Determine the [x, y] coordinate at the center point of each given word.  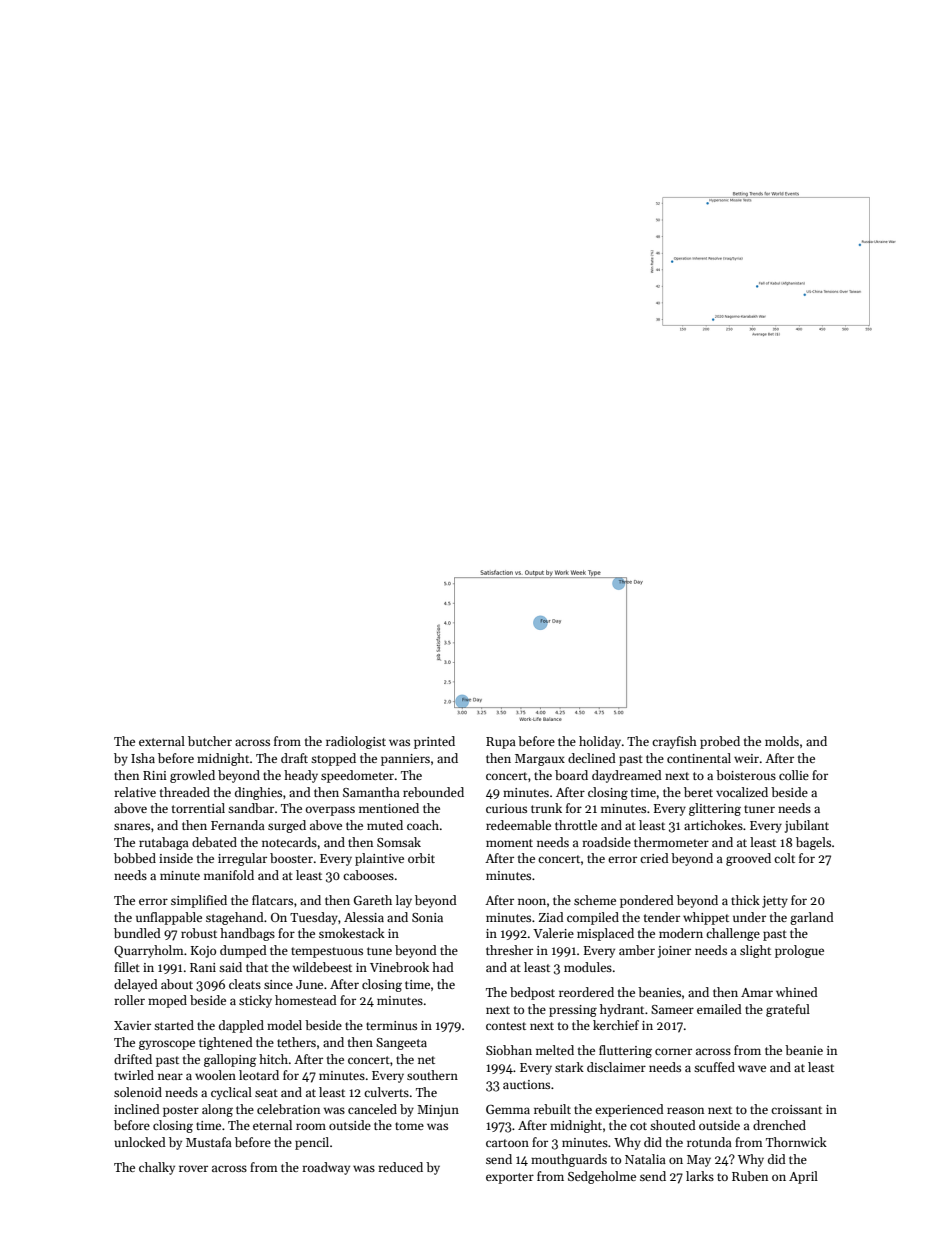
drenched [779, 1125]
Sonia [427, 917]
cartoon [507, 1143]
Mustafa [209, 1142]
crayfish [674, 742]
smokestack [352, 933]
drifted [133, 1059]
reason [685, 1110]
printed [434, 742]
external [162, 741]
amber [637, 950]
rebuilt [552, 1109]
